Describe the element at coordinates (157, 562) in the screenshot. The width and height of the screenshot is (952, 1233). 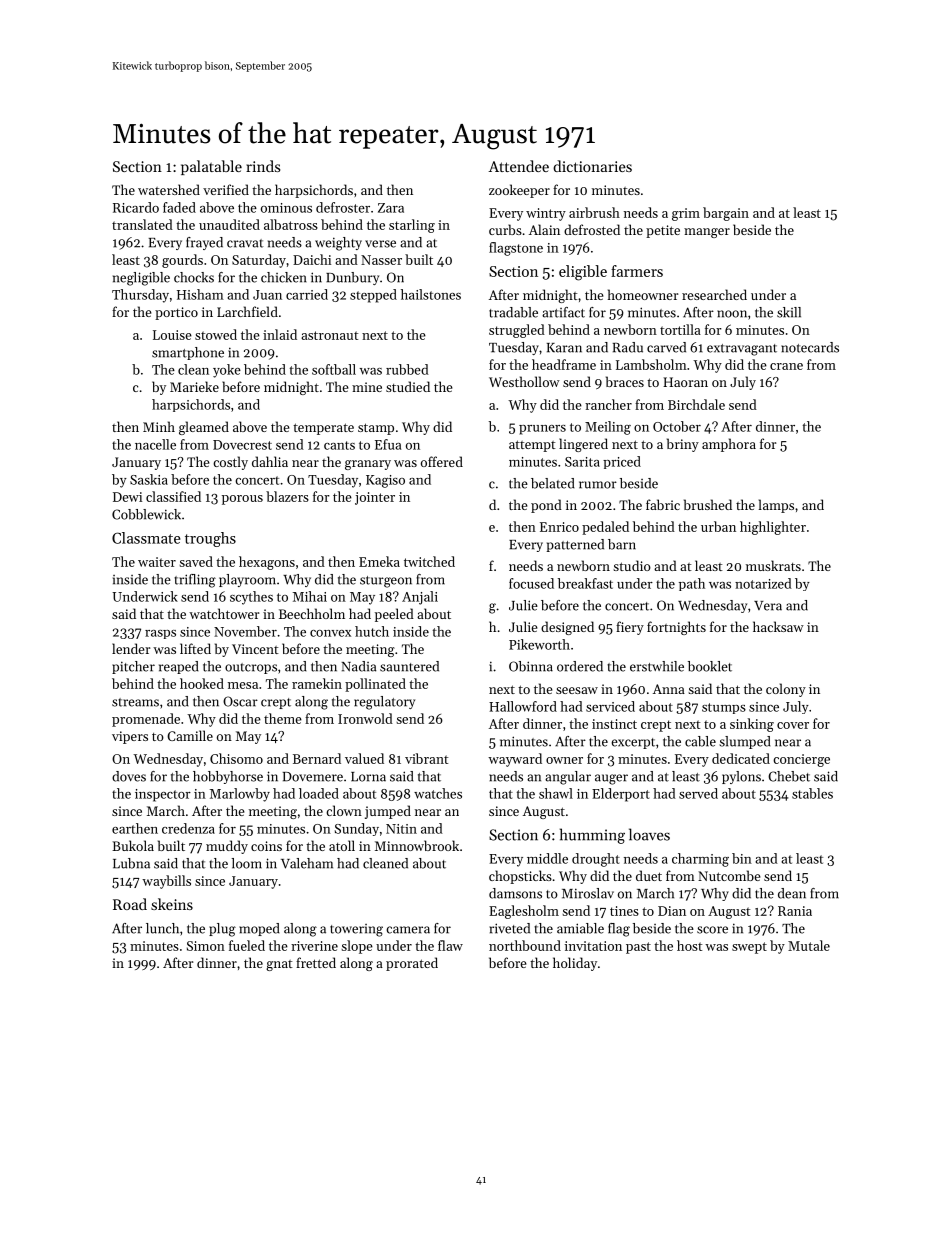
I see `waiter` at that location.
